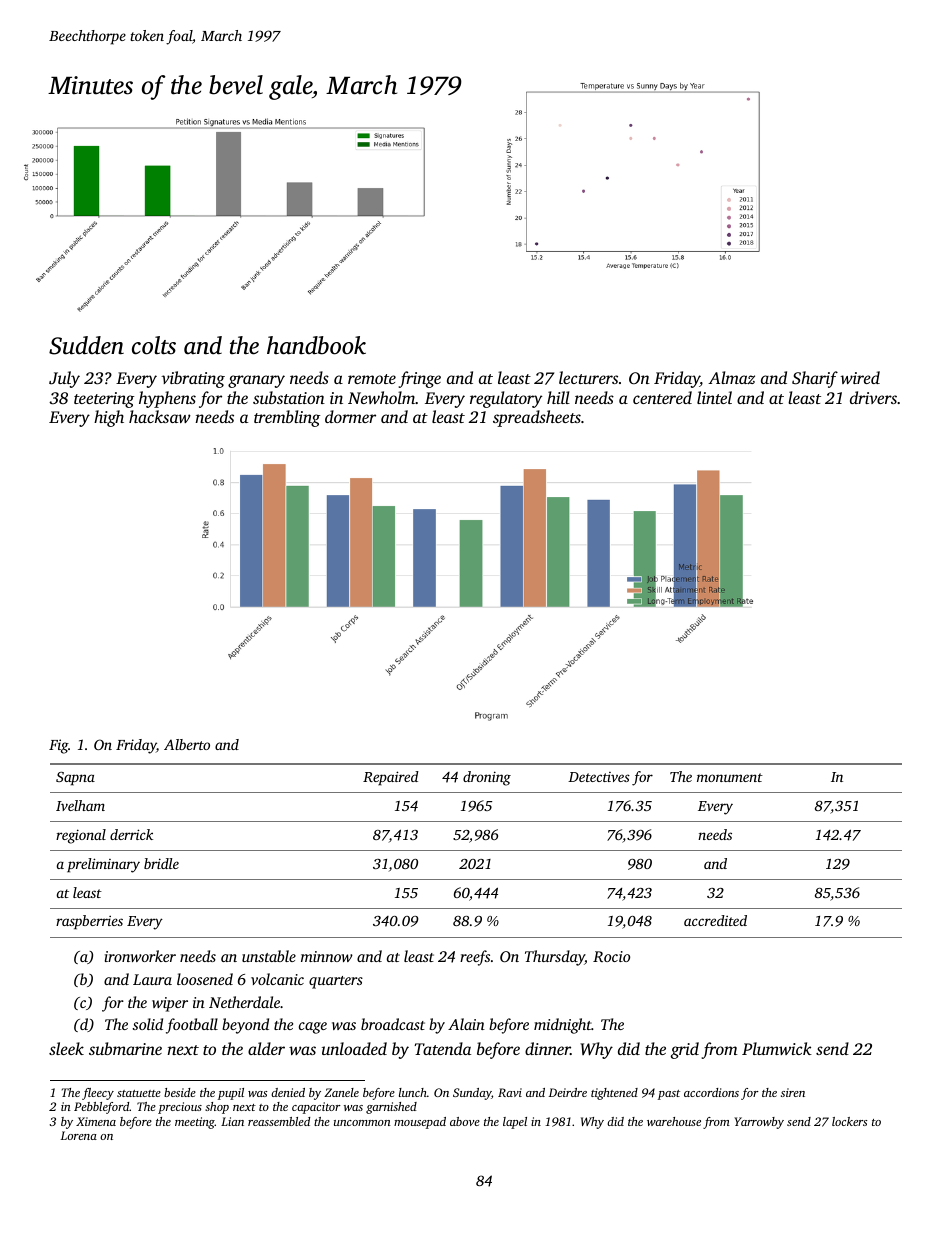  What do you see at coordinates (193, 379) in the screenshot?
I see `vibrating` at bounding box center [193, 379].
